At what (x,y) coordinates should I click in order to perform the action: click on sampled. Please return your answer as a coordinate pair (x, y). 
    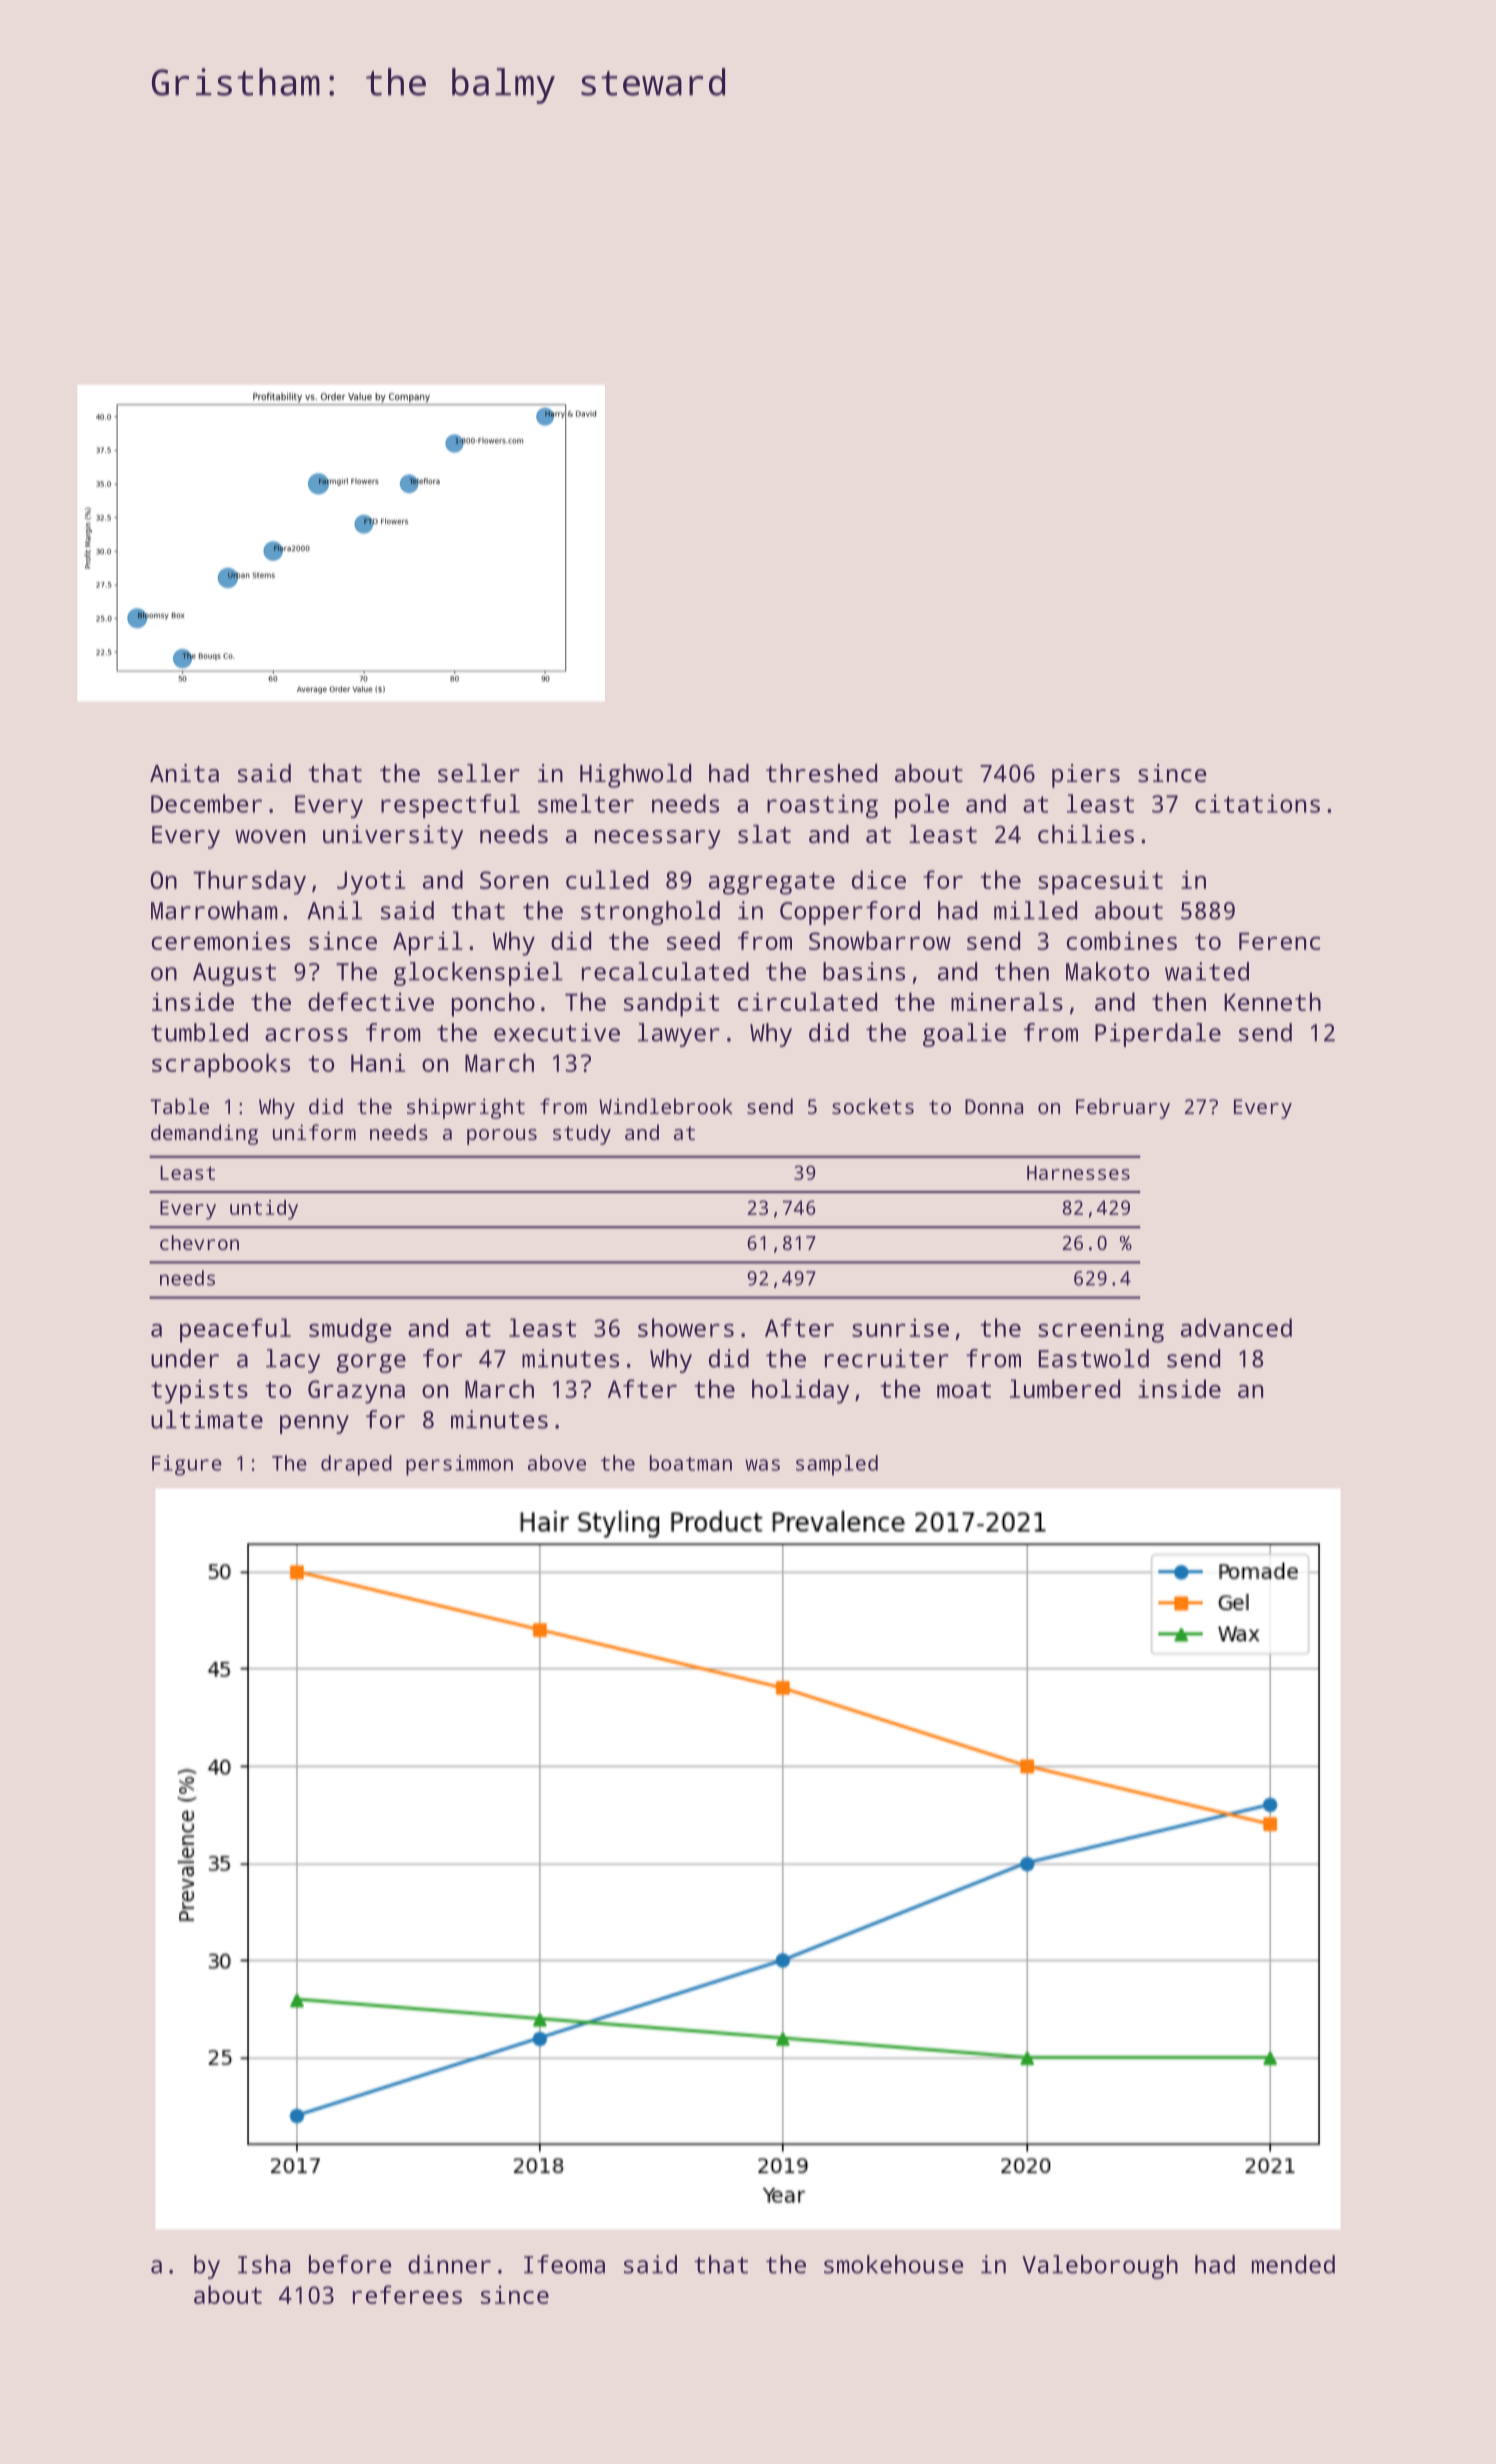
    Looking at the image, I should click on (837, 1465).
